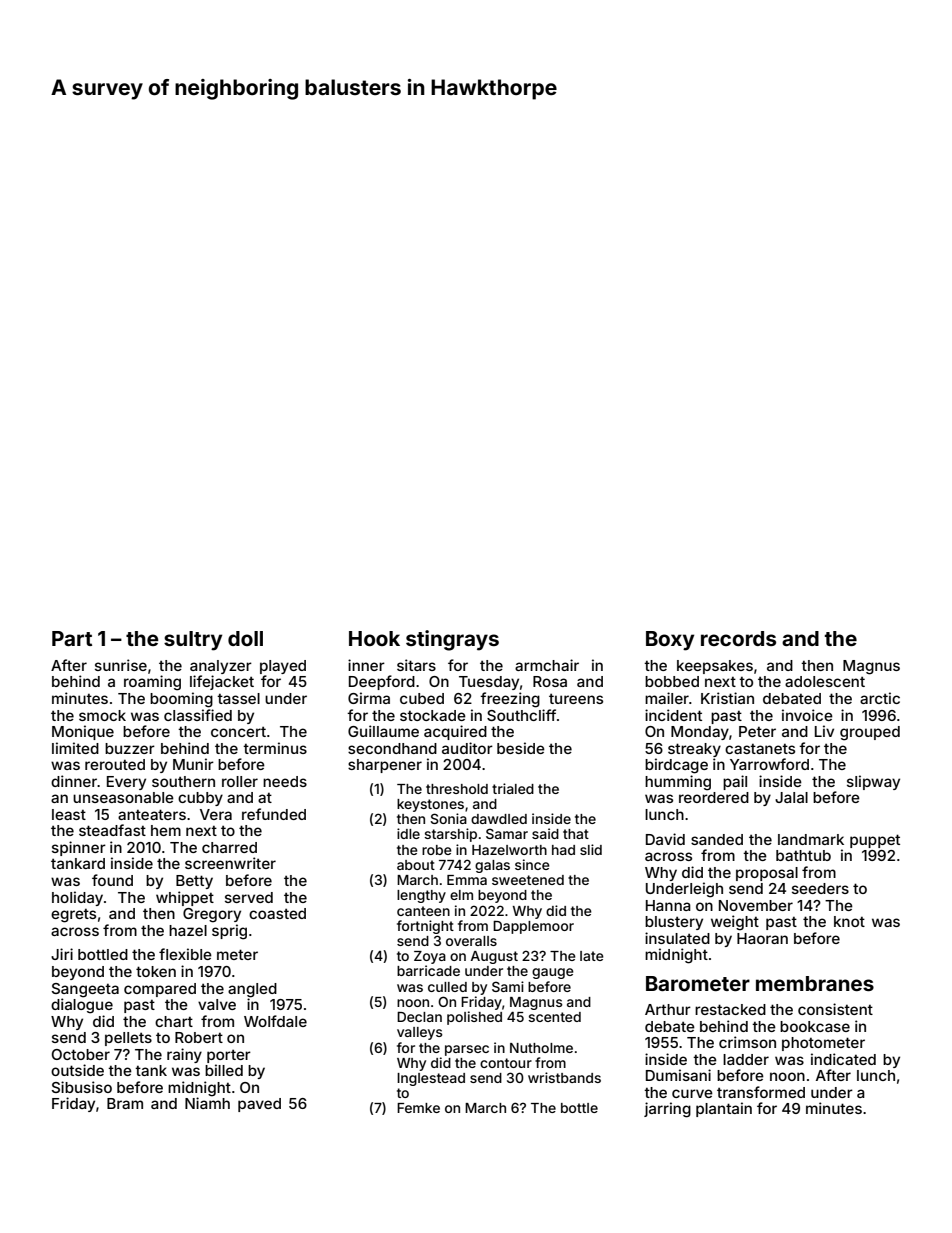 This screenshot has height=1233, width=952. Describe the element at coordinates (112, 880) in the screenshot. I see `found` at that location.
